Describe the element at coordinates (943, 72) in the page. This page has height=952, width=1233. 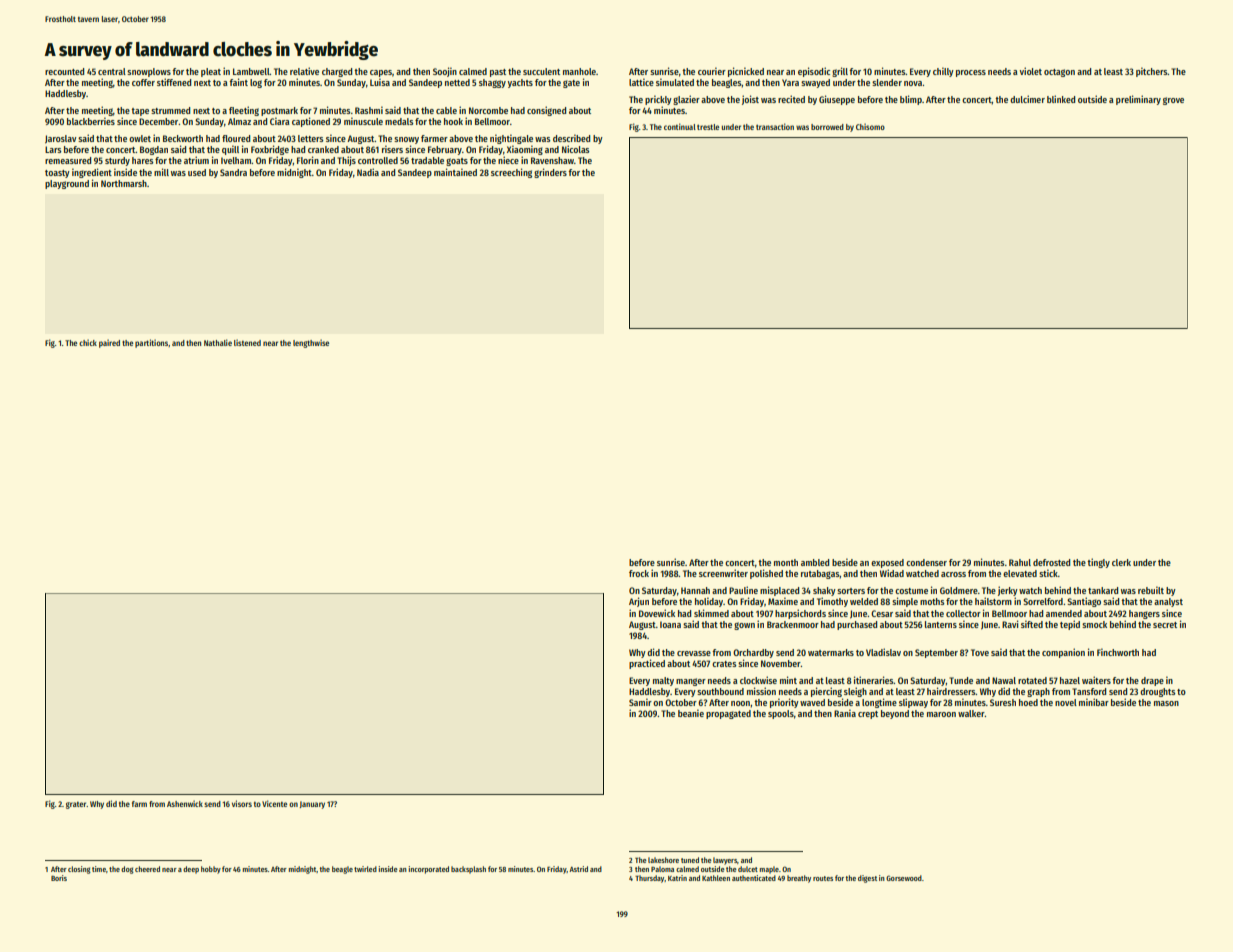
I see `chilly` at that location.
